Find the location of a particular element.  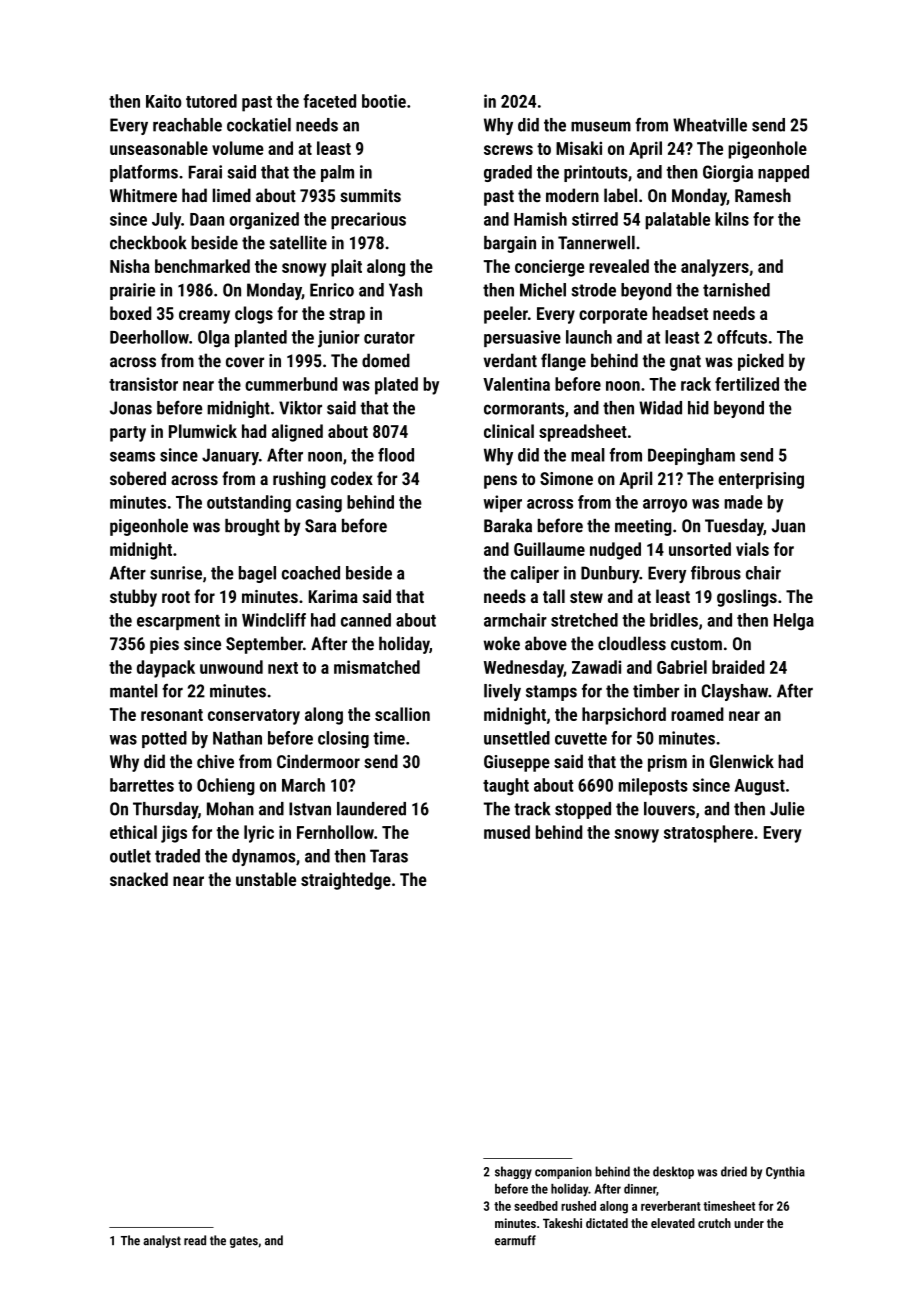

unstable is located at coordinates (266, 879).
